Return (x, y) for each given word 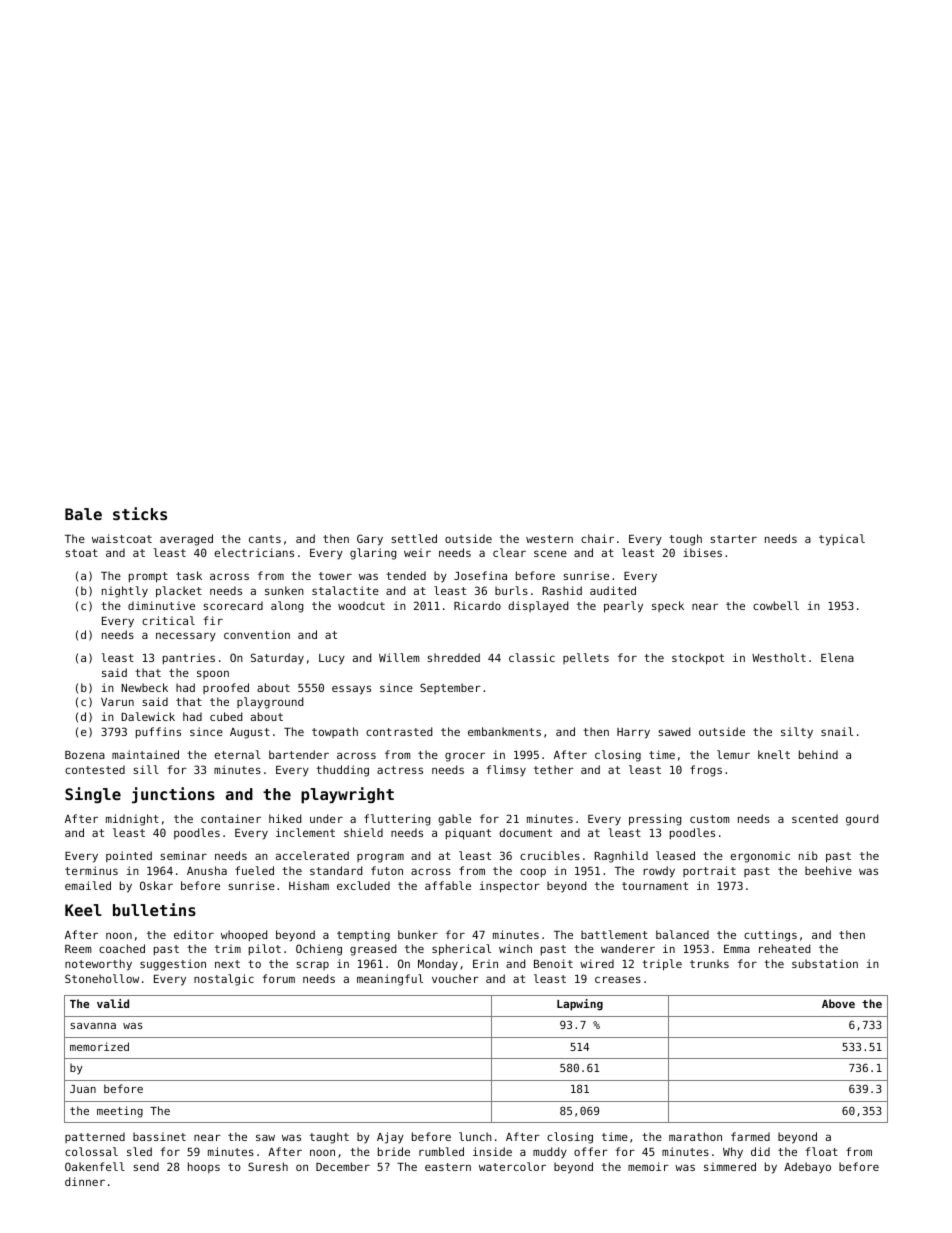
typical (842, 540)
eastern (448, 1167)
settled (414, 538)
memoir (648, 1166)
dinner (85, 1181)
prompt (148, 577)
